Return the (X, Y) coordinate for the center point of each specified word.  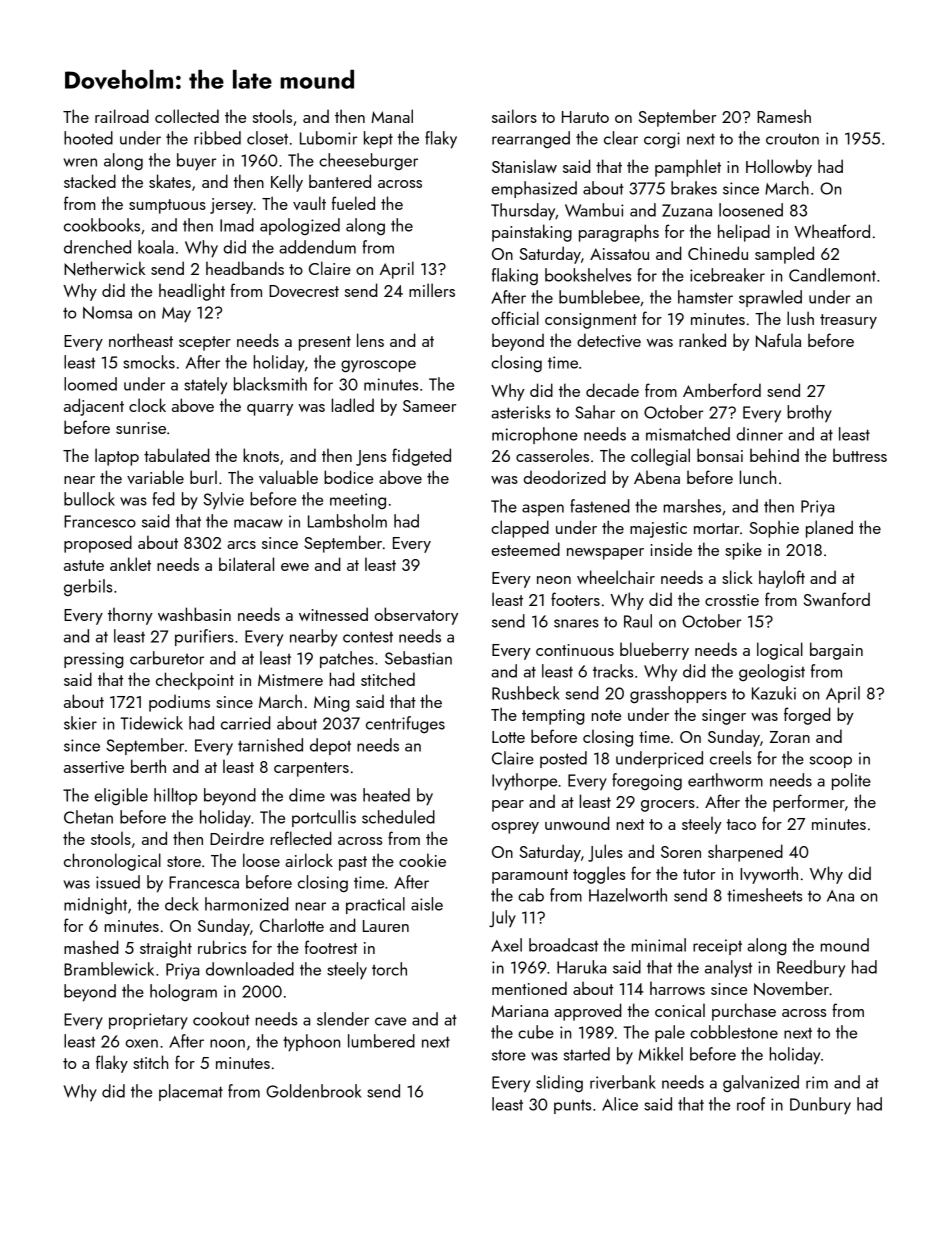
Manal (392, 116)
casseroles (552, 455)
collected (187, 116)
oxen (142, 1043)
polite (851, 781)
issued (118, 882)
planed (829, 529)
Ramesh (784, 116)
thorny (130, 616)
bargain (836, 651)
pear (508, 806)
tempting (553, 717)
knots (261, 455)
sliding (559, 1083)
